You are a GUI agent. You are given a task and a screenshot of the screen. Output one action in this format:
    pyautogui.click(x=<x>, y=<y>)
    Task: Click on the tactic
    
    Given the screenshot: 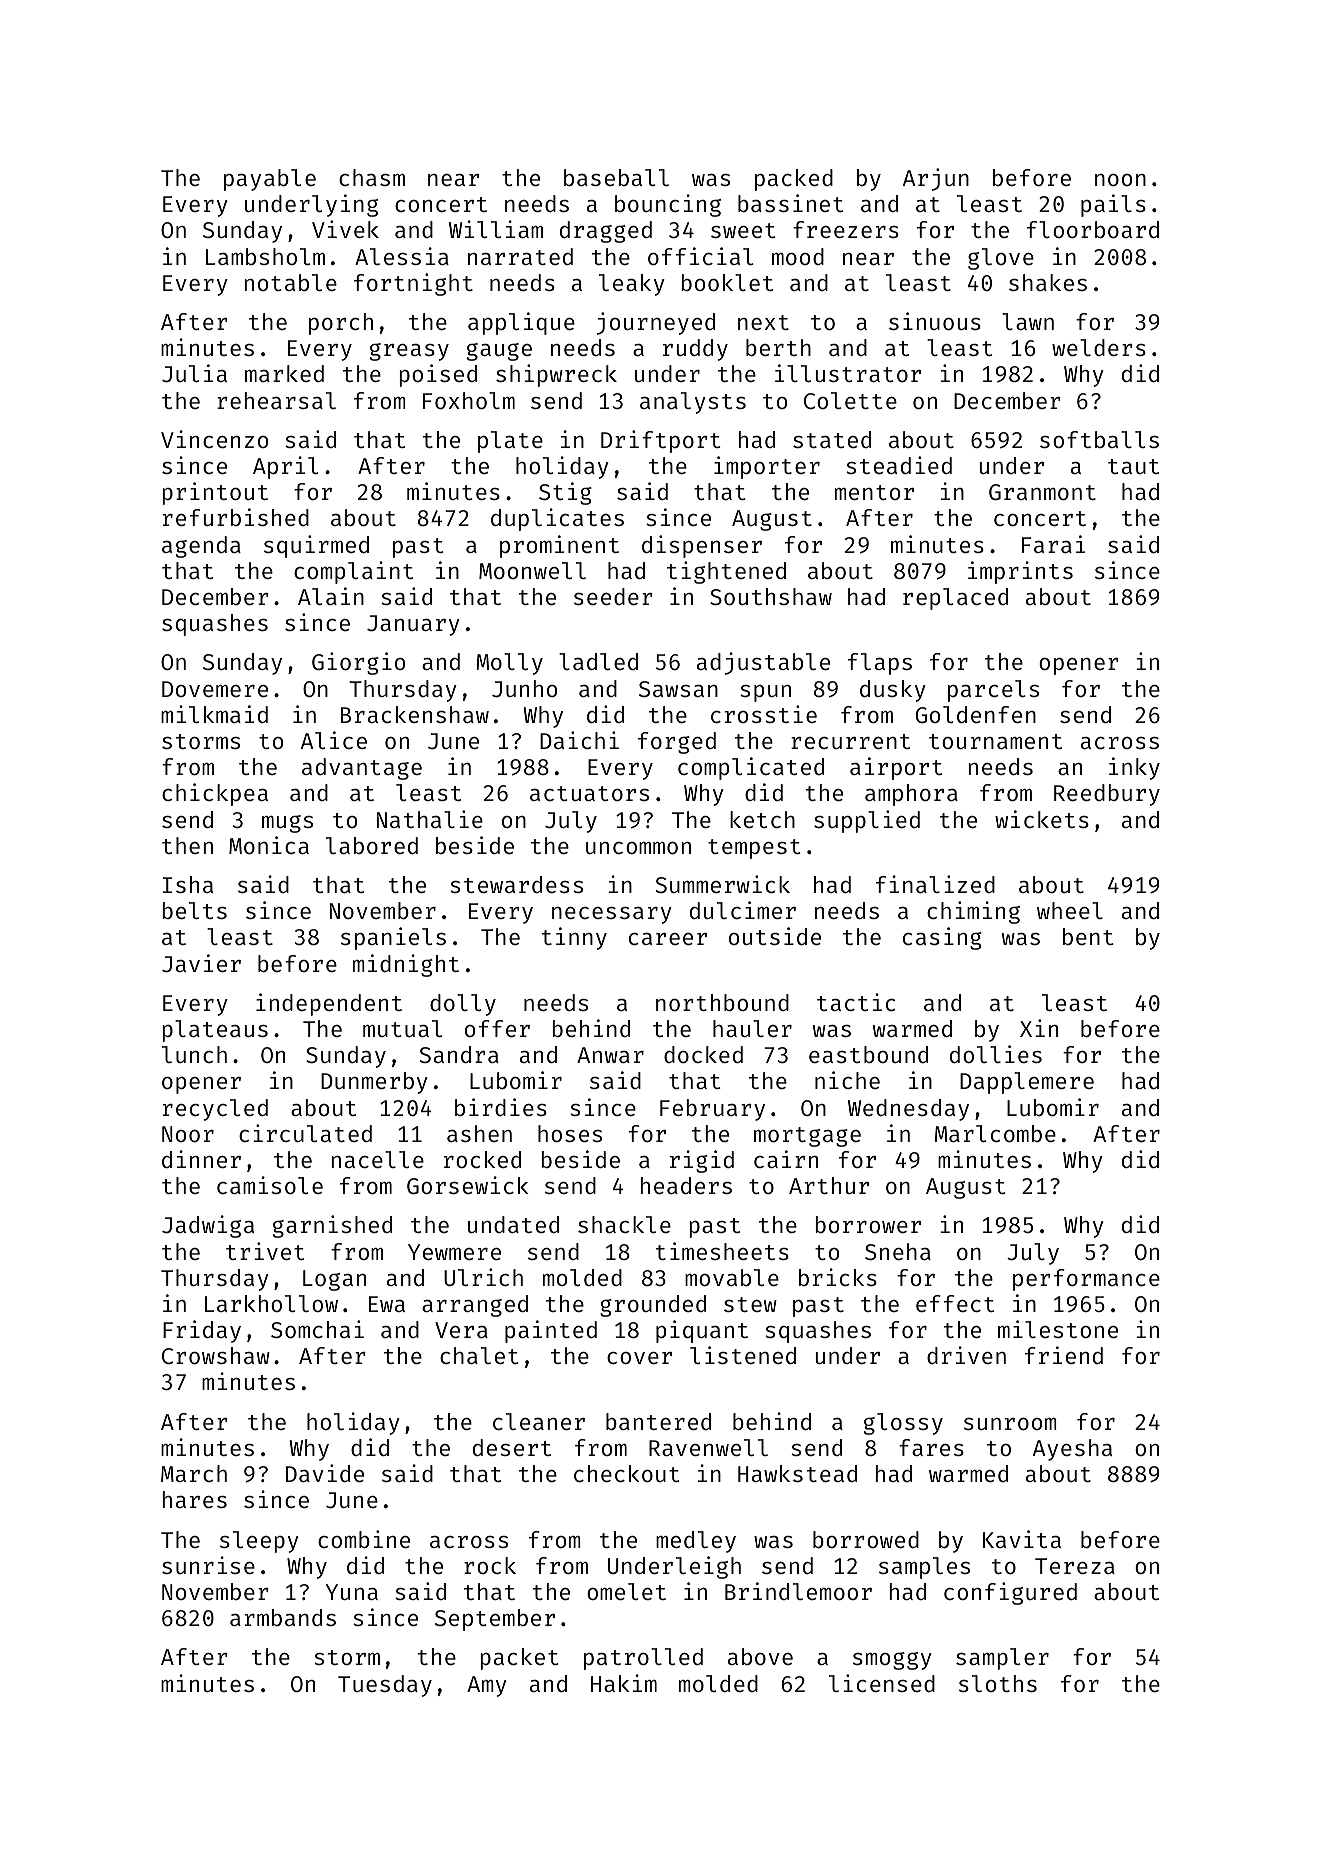 What is the action you would take?
    pyautogui.click(x=856, y=1002)
